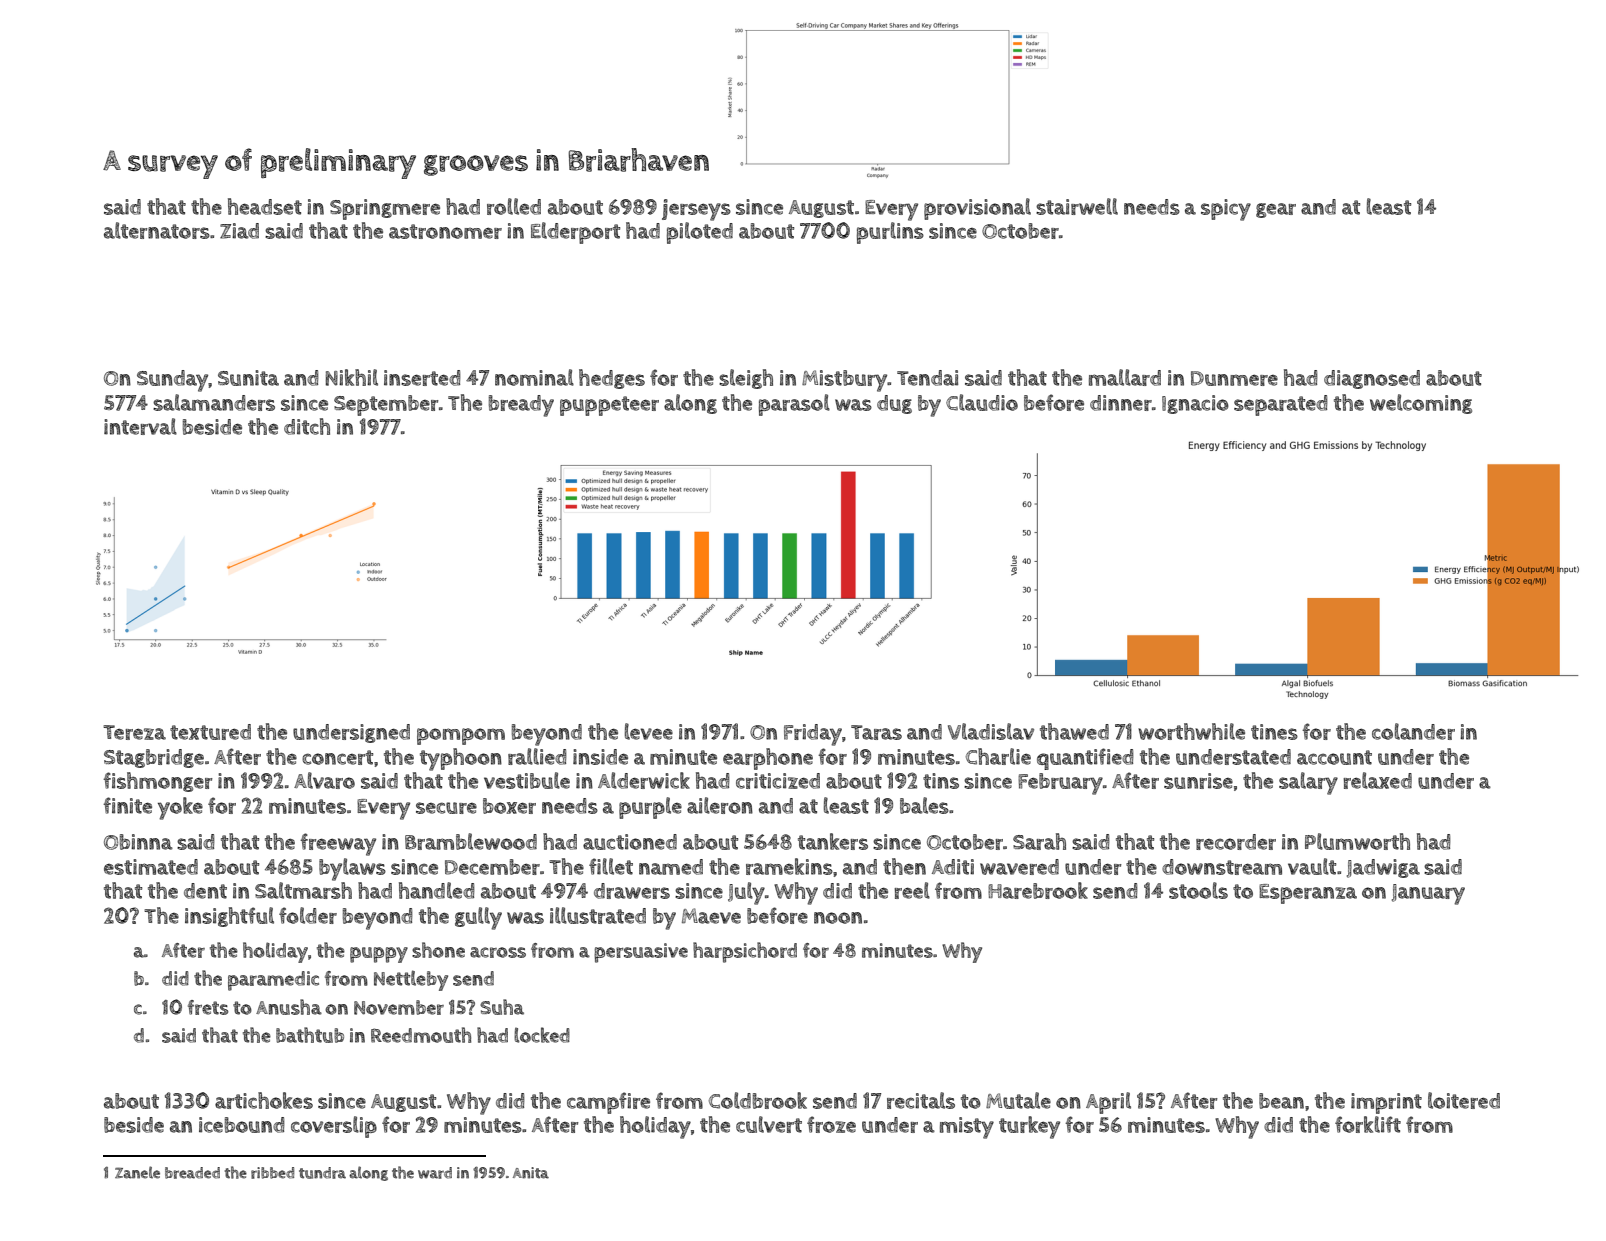 Image resolution: width=1606 pixels, height=1241 pixels. Describe the element at coordinates (461, 736) in the image. I see `pompom` at that location.
